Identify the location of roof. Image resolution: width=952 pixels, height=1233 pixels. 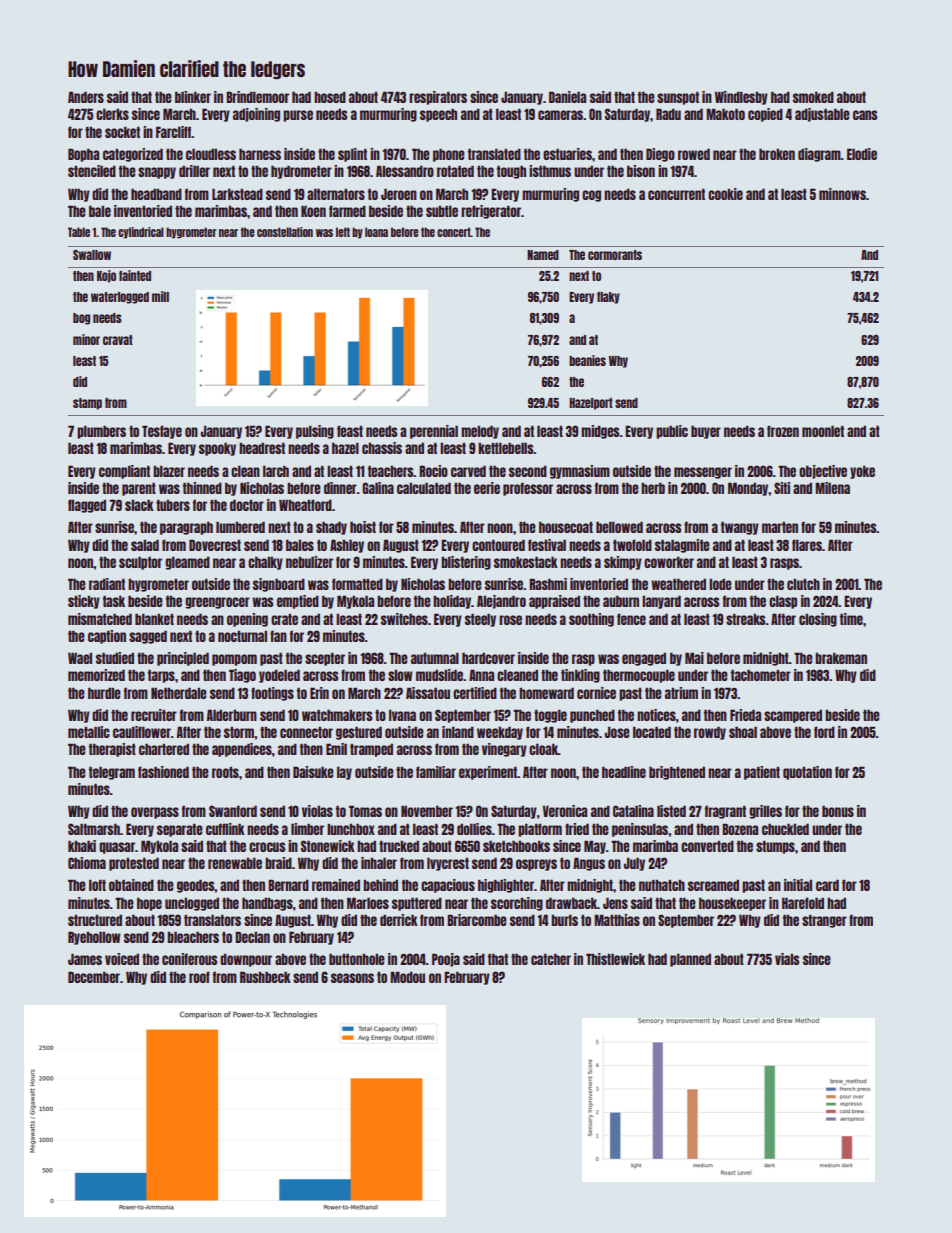
(199, 977).
